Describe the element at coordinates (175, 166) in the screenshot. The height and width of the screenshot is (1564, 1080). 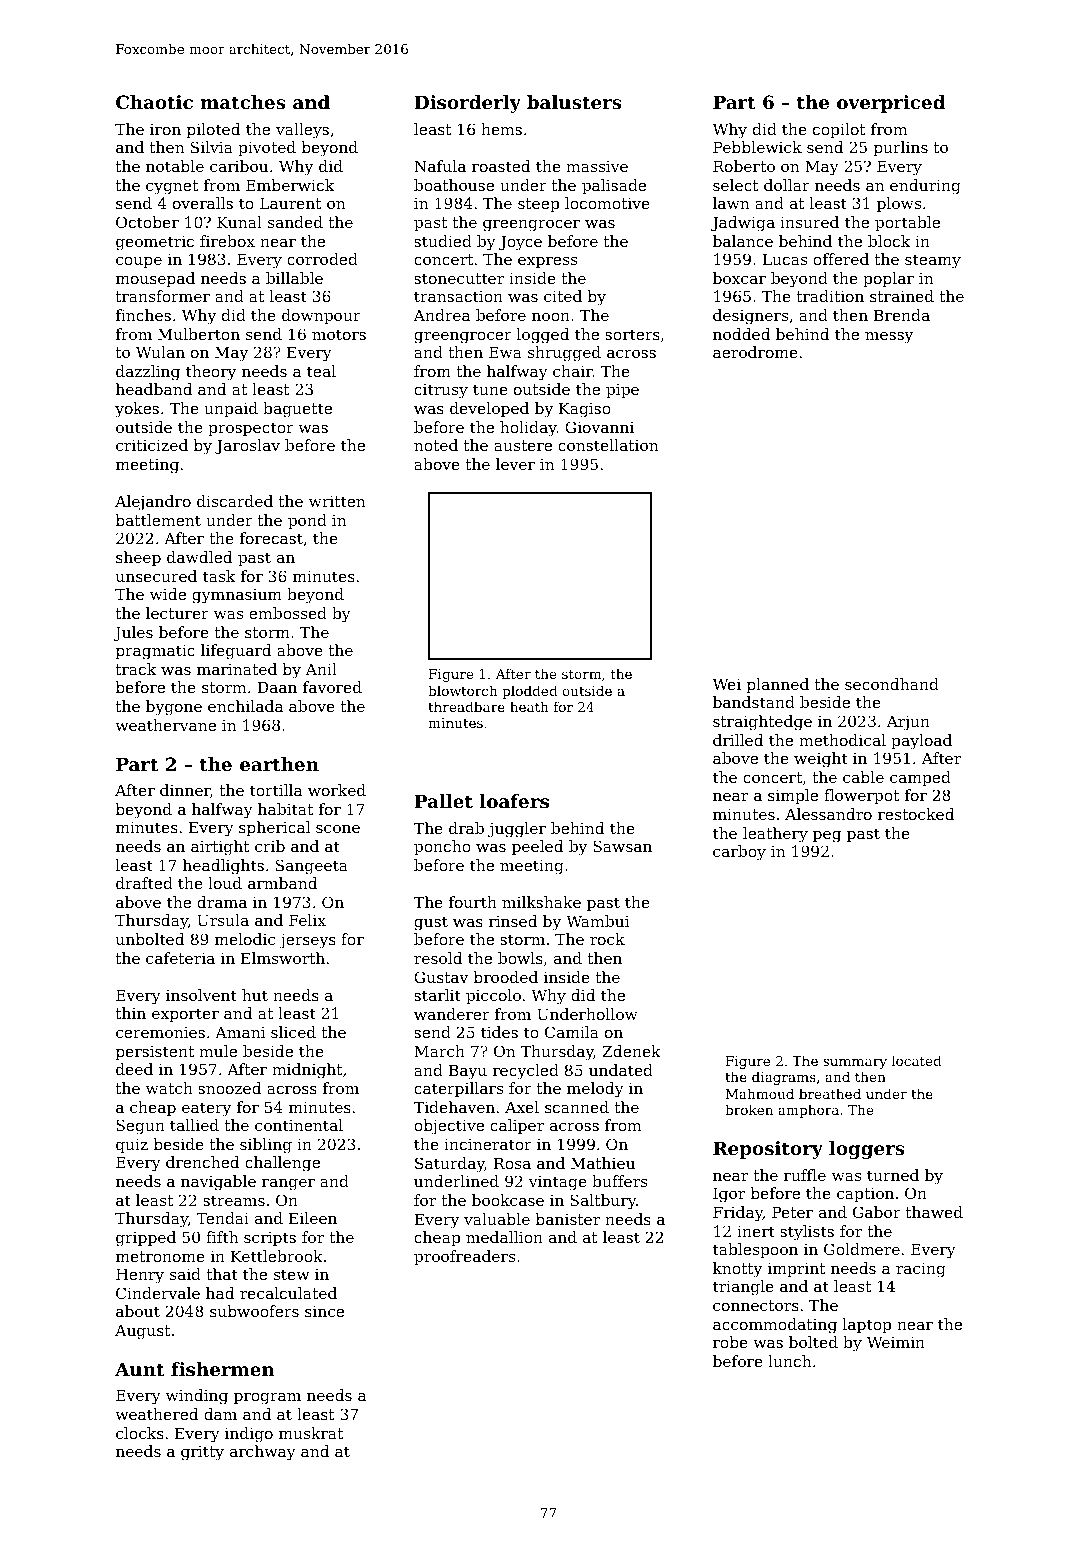
I see `notable` at that location.
